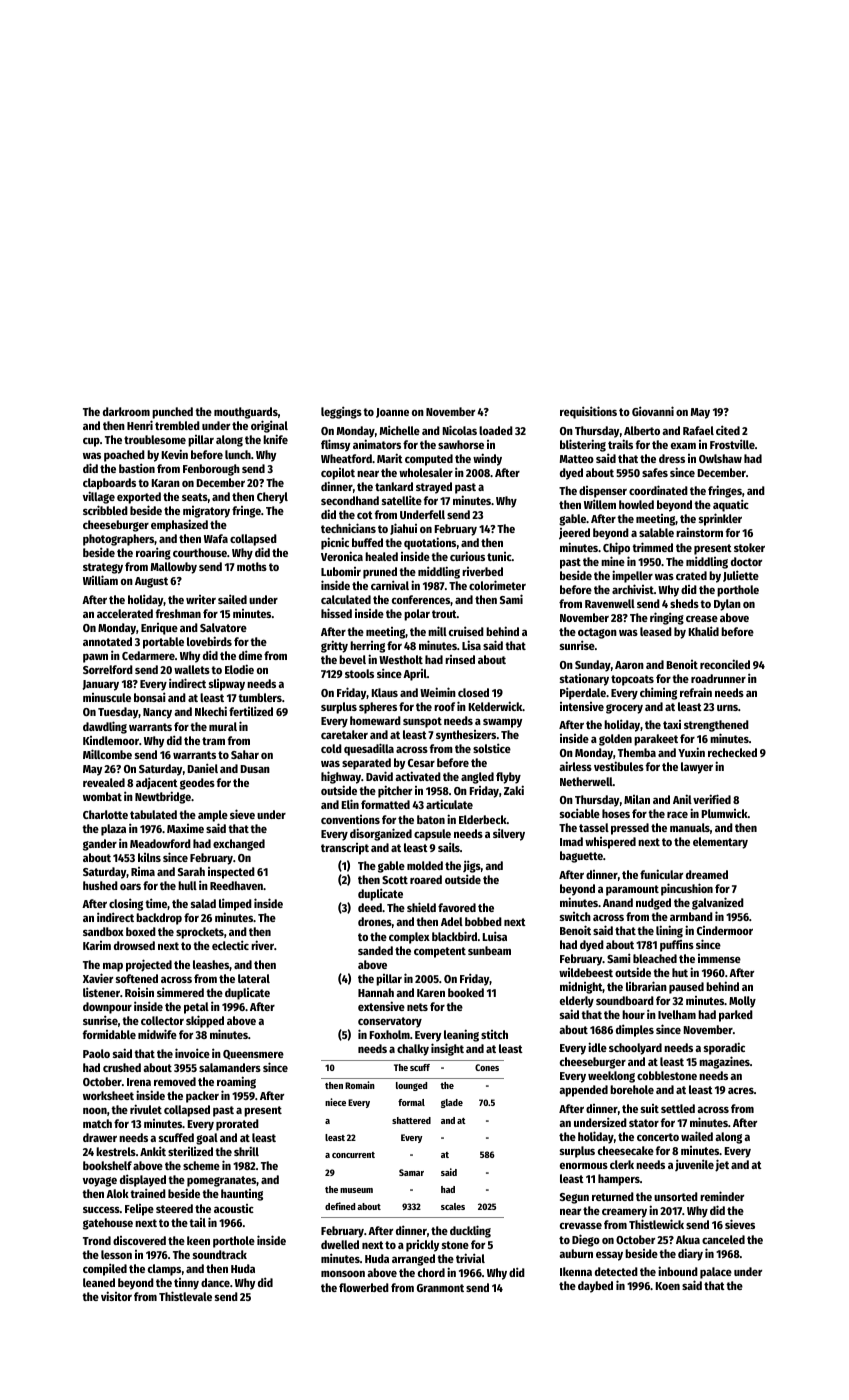 Image resolution: width=849 pixels, height=1400 pixels. I want to click on emphasized, so click(179, 525).
